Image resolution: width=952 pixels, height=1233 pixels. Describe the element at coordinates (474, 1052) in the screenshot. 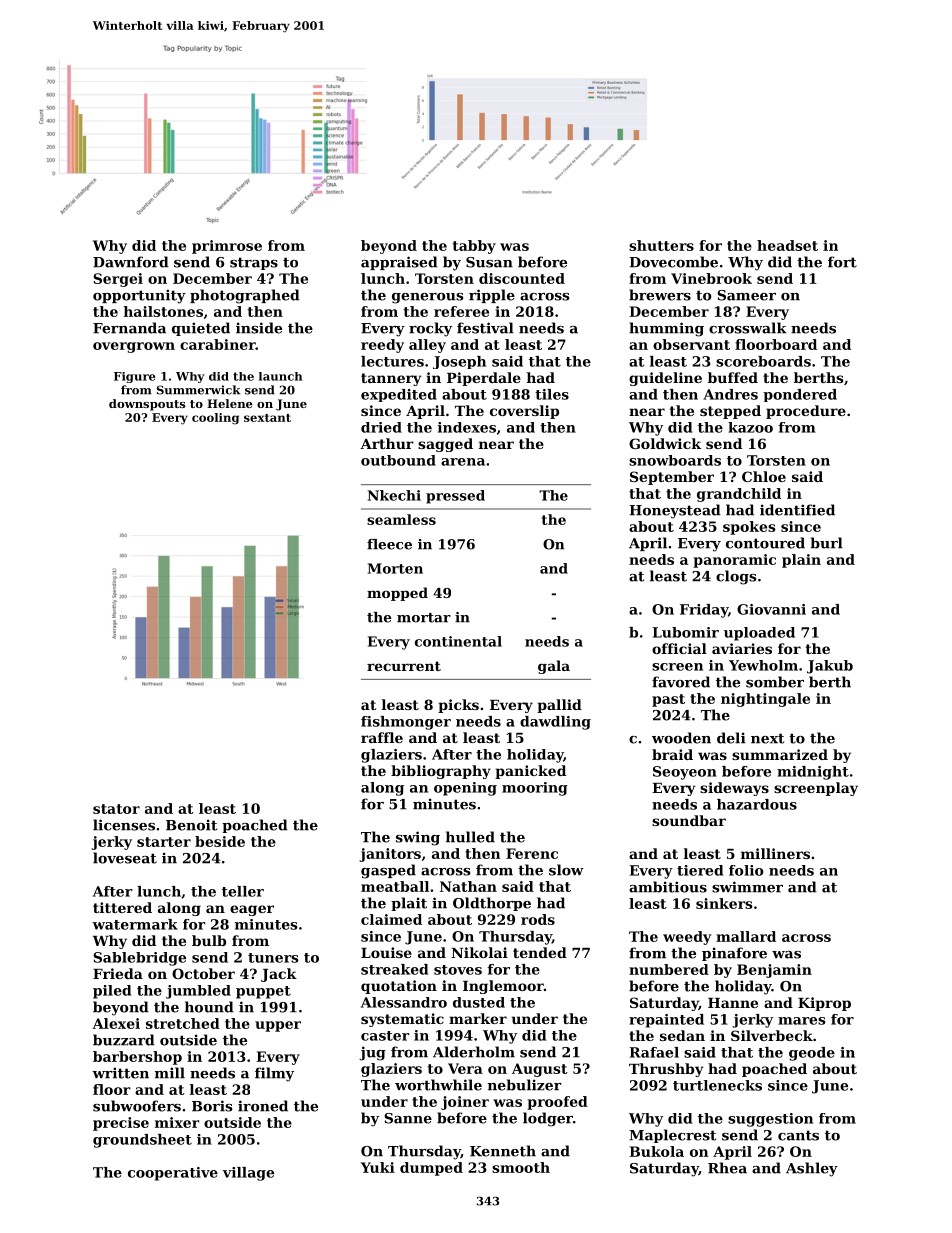

I see `Alderholm` at that location.
